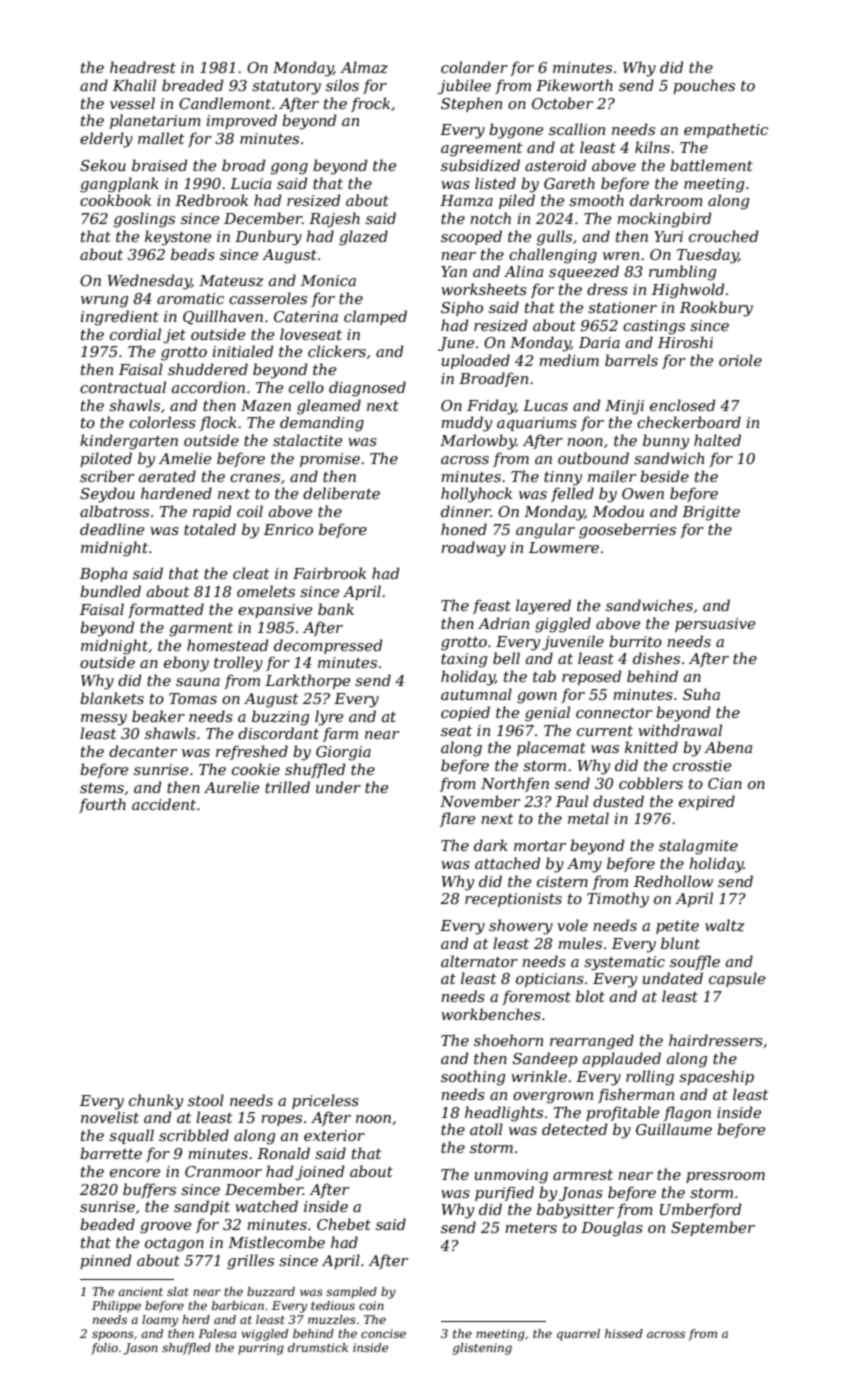 The height and width of the screenshot is (1400, 849). What do you see at coordinates (466, 424) in the screenshot?
I see `muddy` at bounding box center [466, 424].
